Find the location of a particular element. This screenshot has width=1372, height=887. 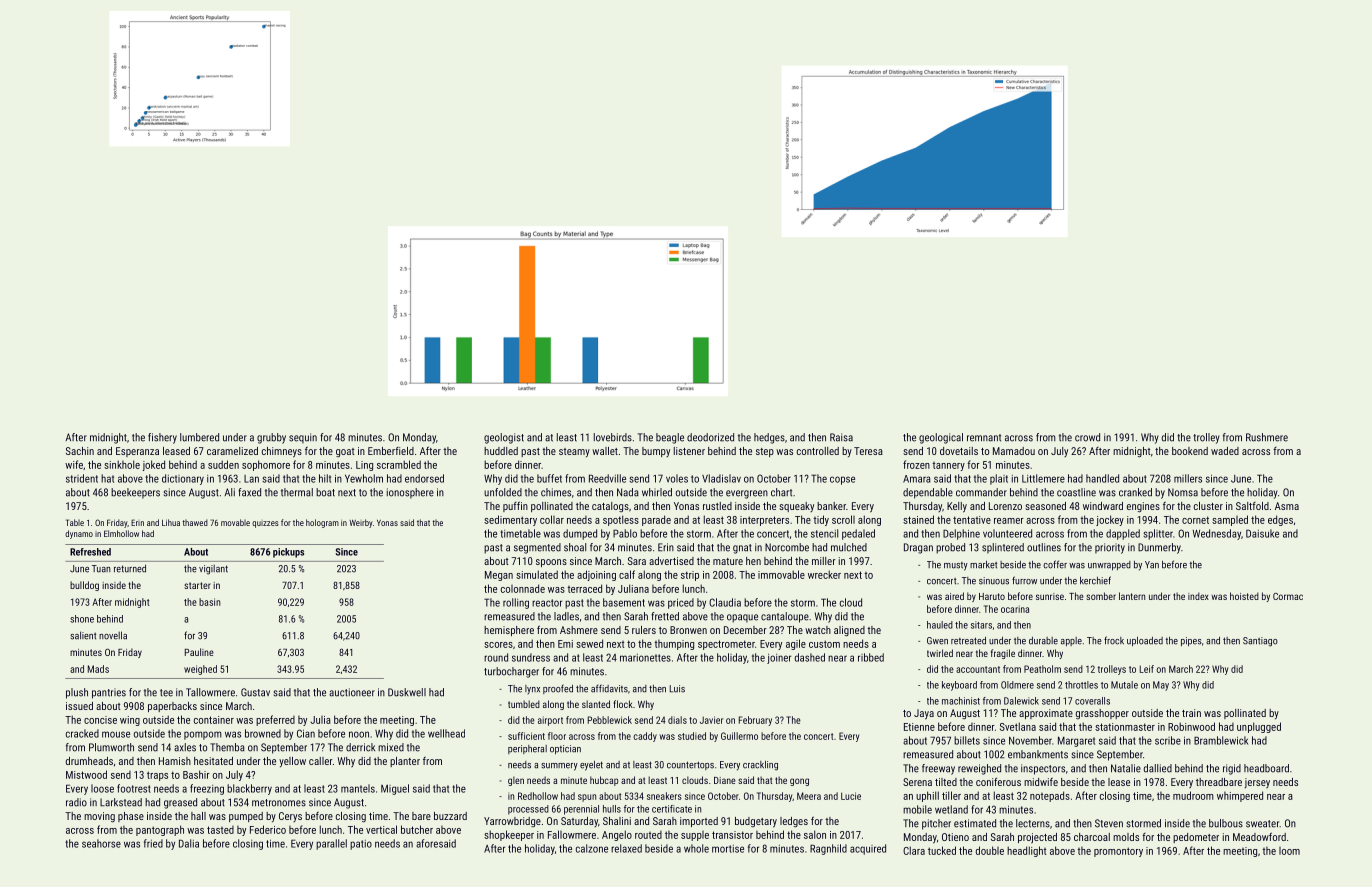

aligned is located at coordinates (849, 631).
